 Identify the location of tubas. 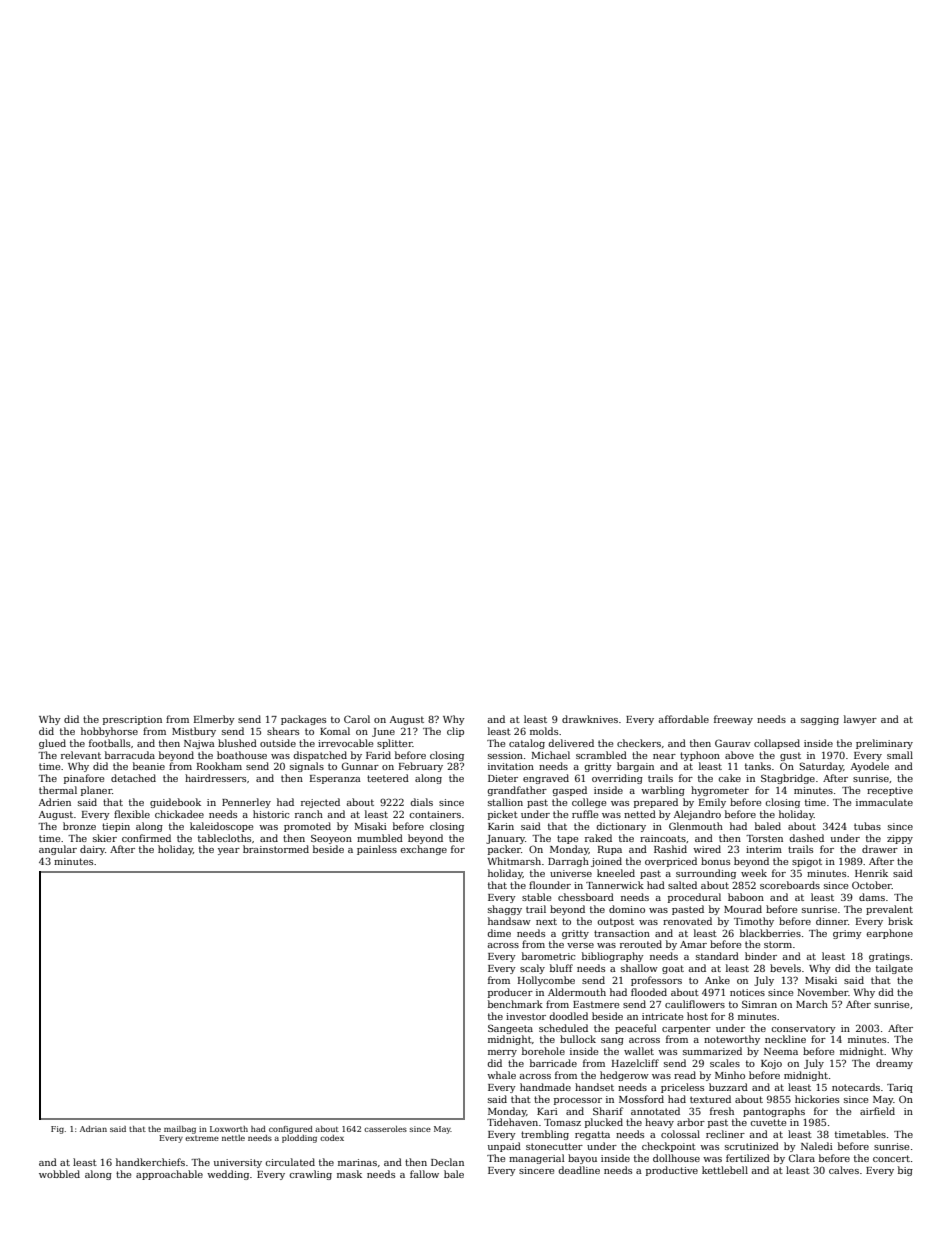
(867, 826).
